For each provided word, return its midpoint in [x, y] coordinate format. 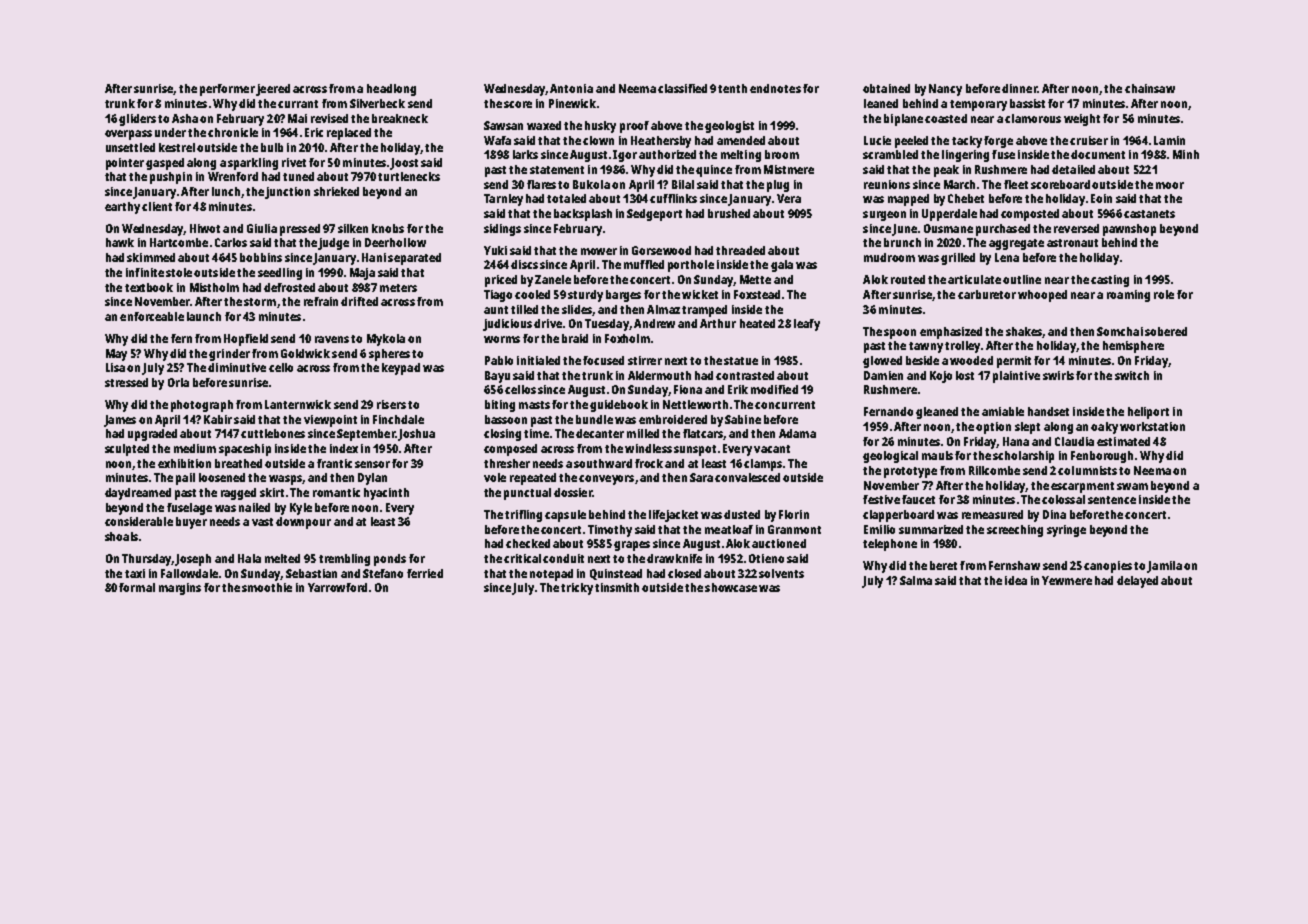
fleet [1016, 184]
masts [534, 405]
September [366, 435]
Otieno [766, 558]
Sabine [743, 419]
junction [287, 193]
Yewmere [1067, 580]
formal [137, 587]
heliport [1148, 413]
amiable [1003, 411]
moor [1170, 185]
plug [778, 186]
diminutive [237, 367]
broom [782, 154]
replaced [349, 134]
